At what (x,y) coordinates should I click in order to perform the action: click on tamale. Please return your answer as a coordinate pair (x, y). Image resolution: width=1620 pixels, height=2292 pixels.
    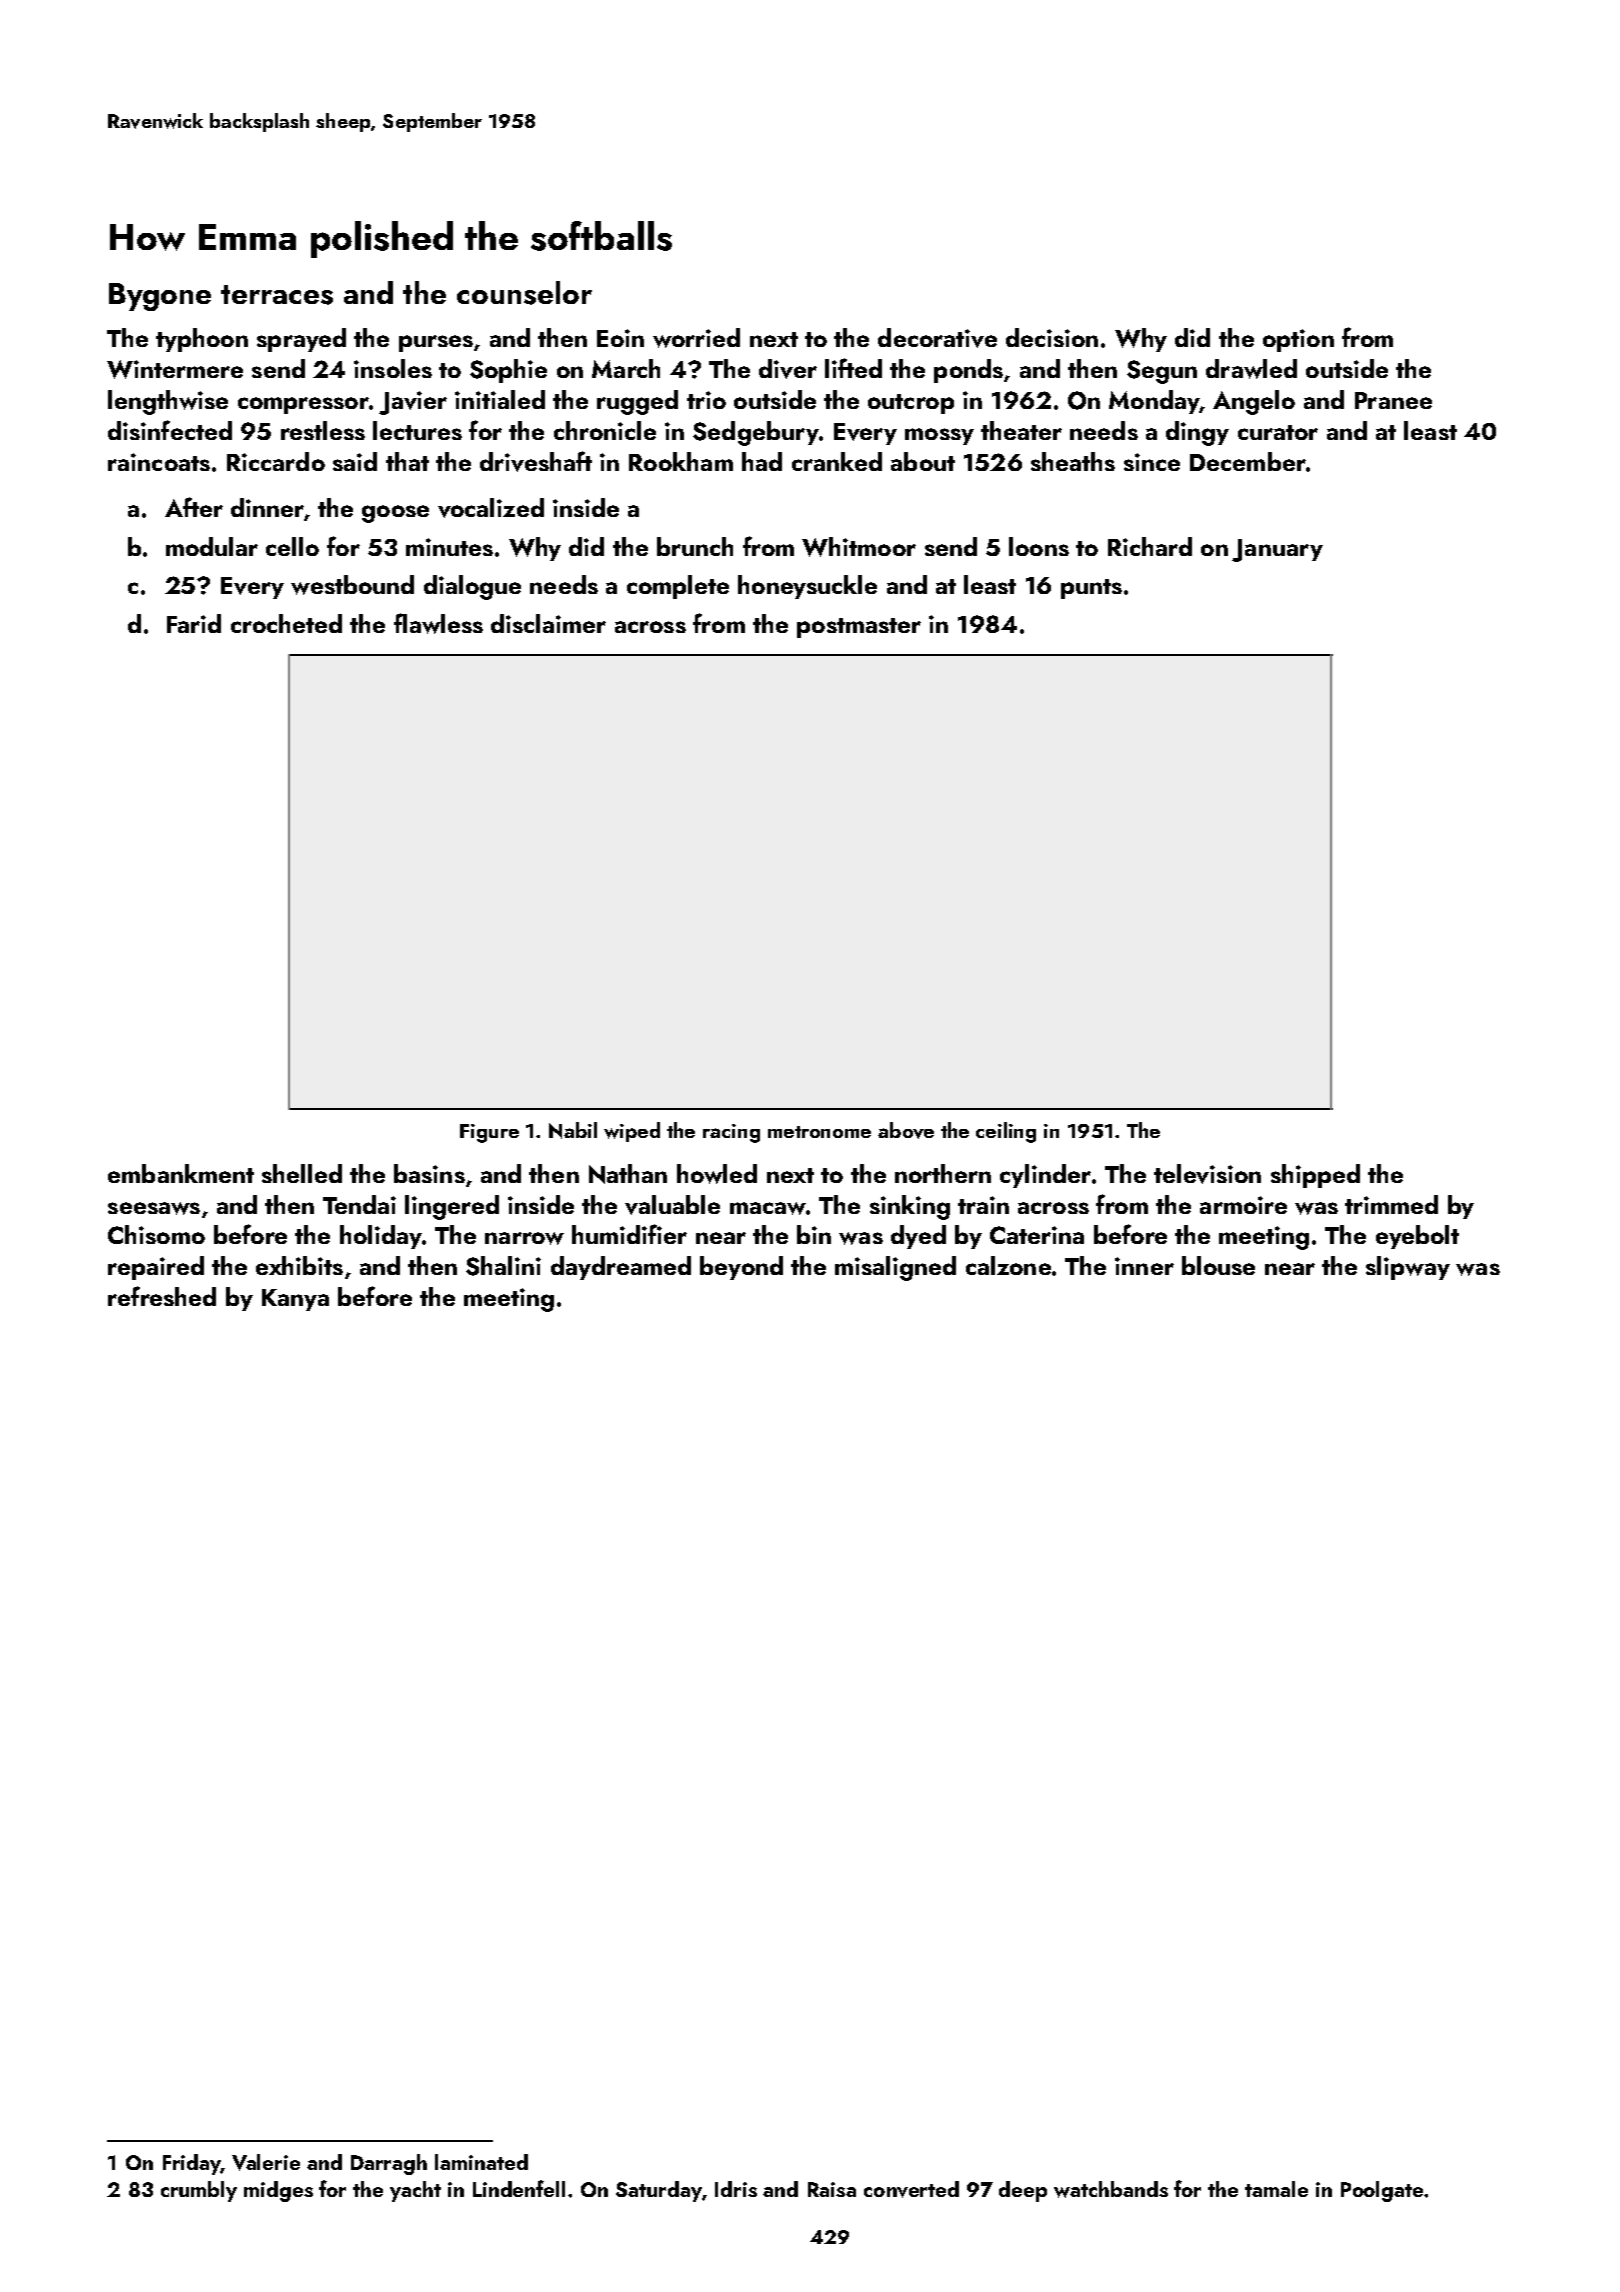
    Looking at the image, I should click on (1276, 2189).
